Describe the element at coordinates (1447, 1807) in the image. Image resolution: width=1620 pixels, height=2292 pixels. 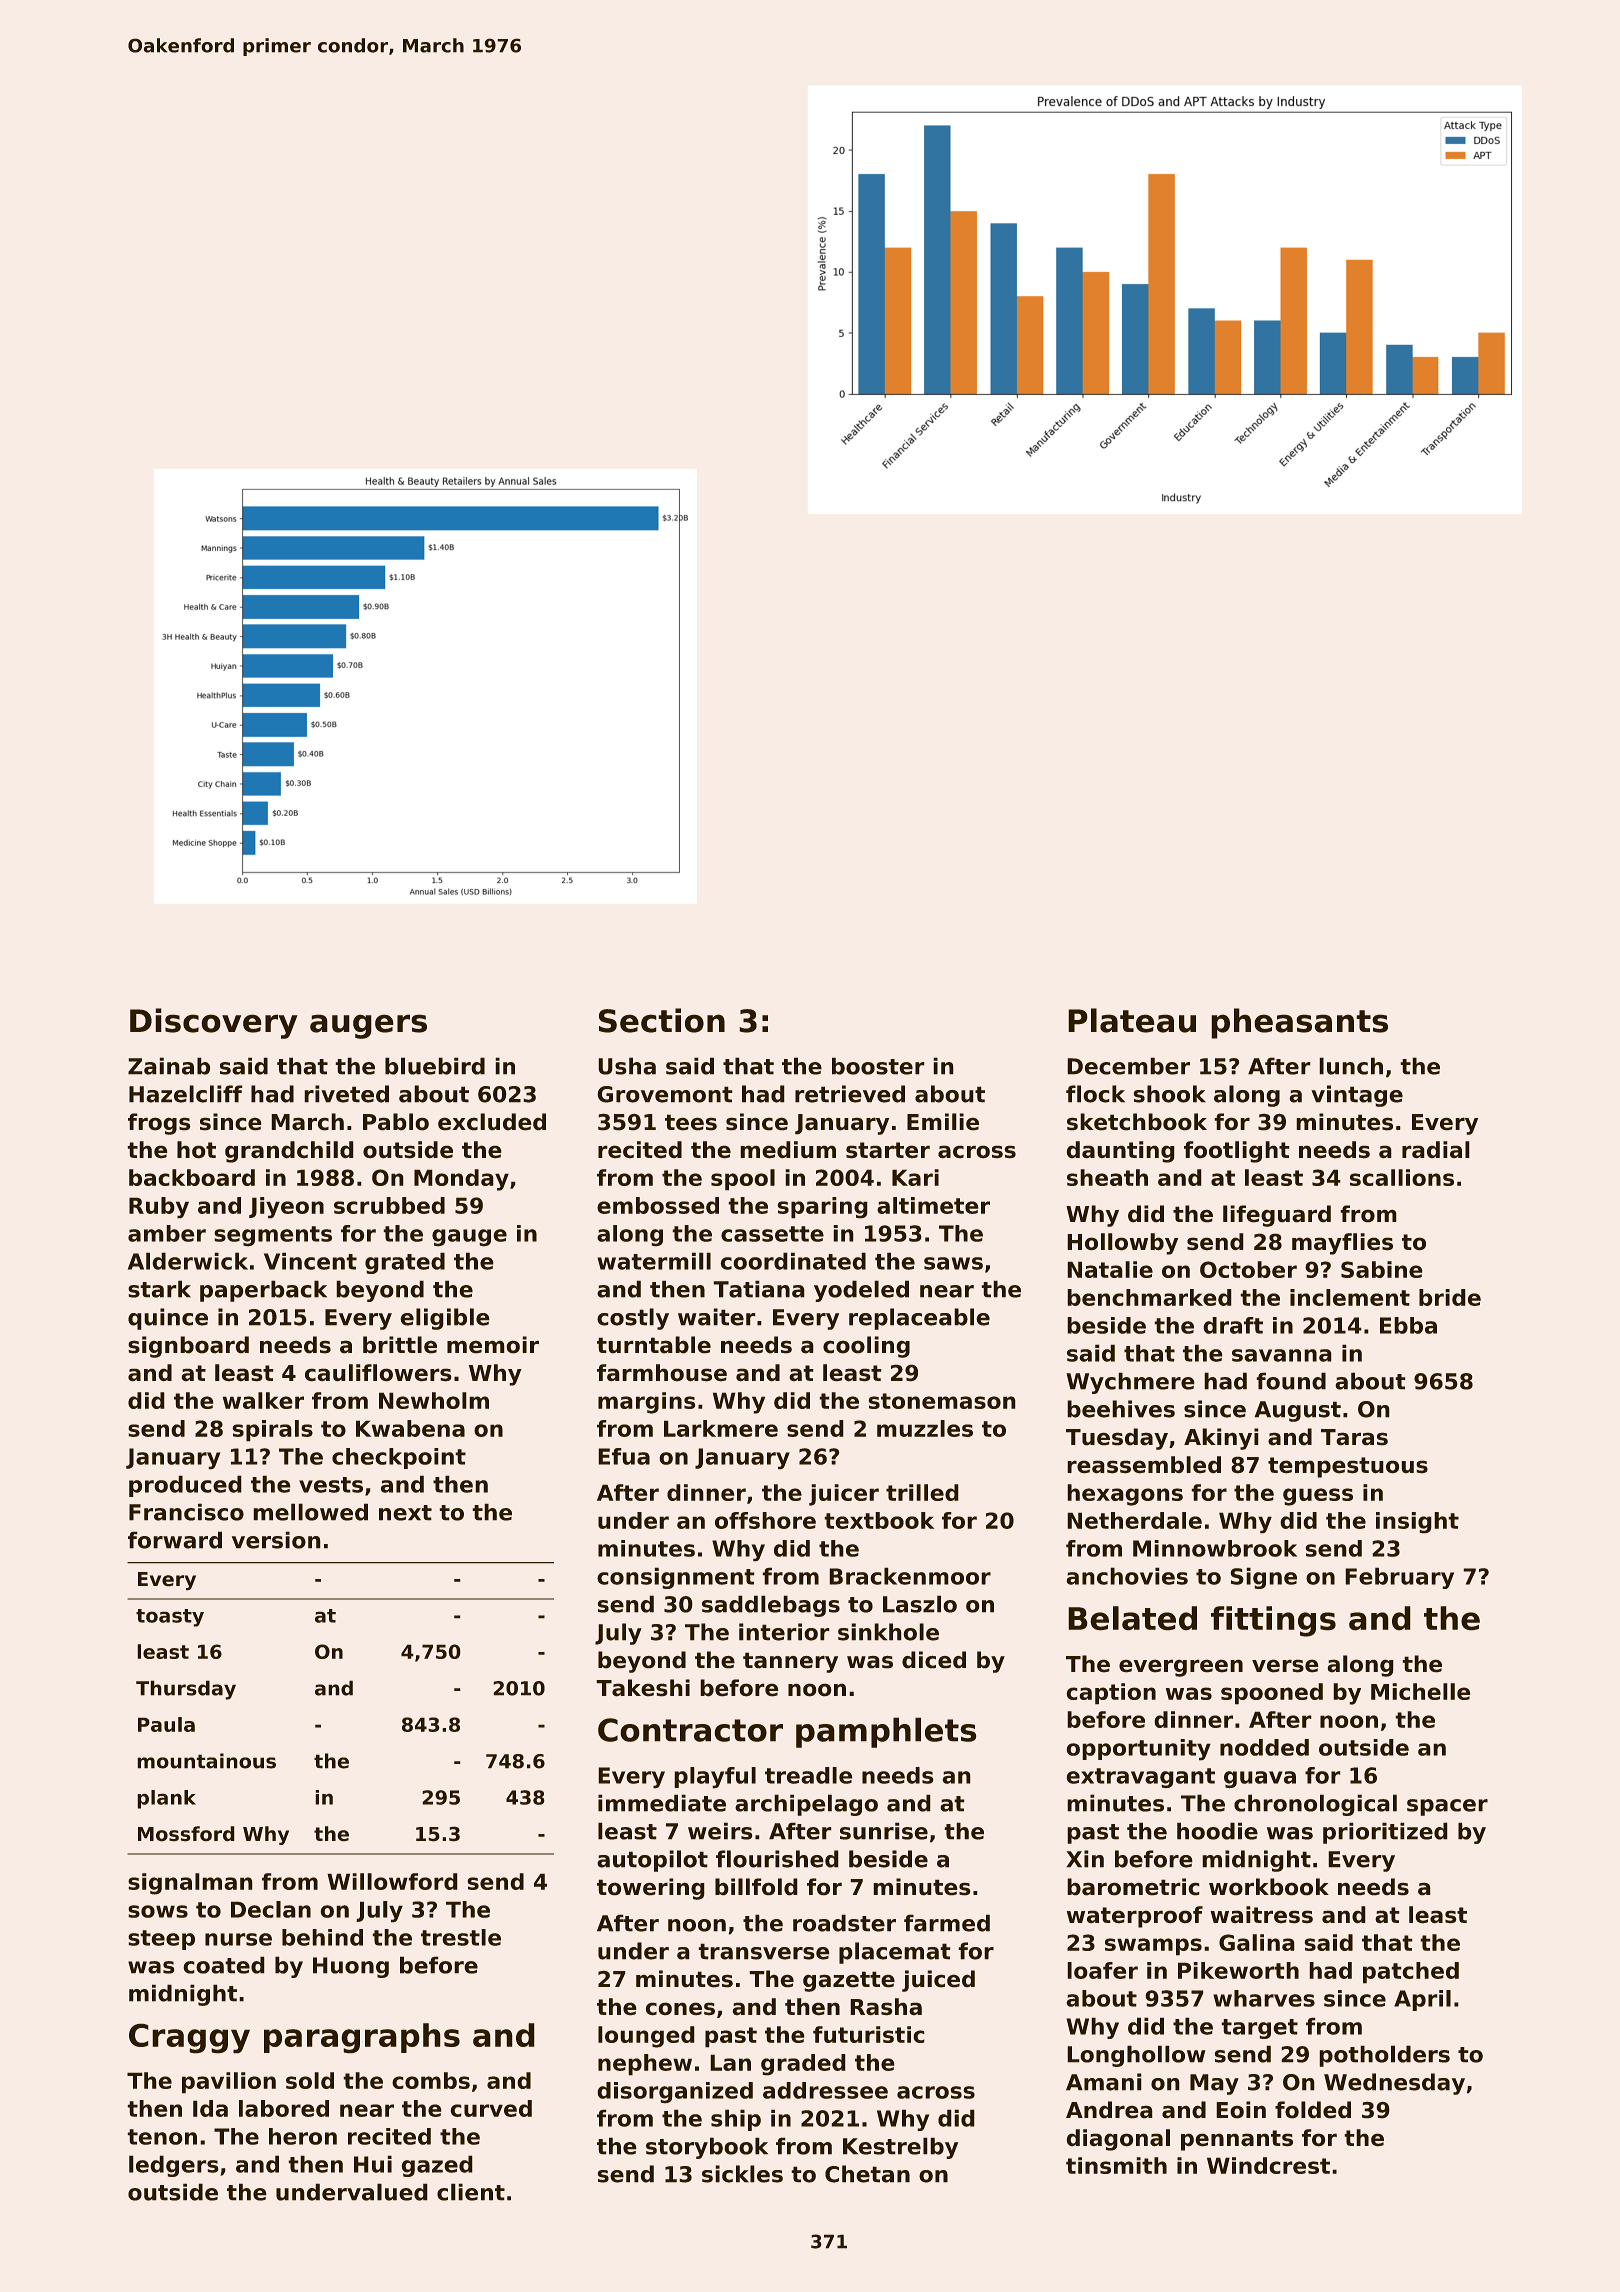
I see `spacer` at that location.
